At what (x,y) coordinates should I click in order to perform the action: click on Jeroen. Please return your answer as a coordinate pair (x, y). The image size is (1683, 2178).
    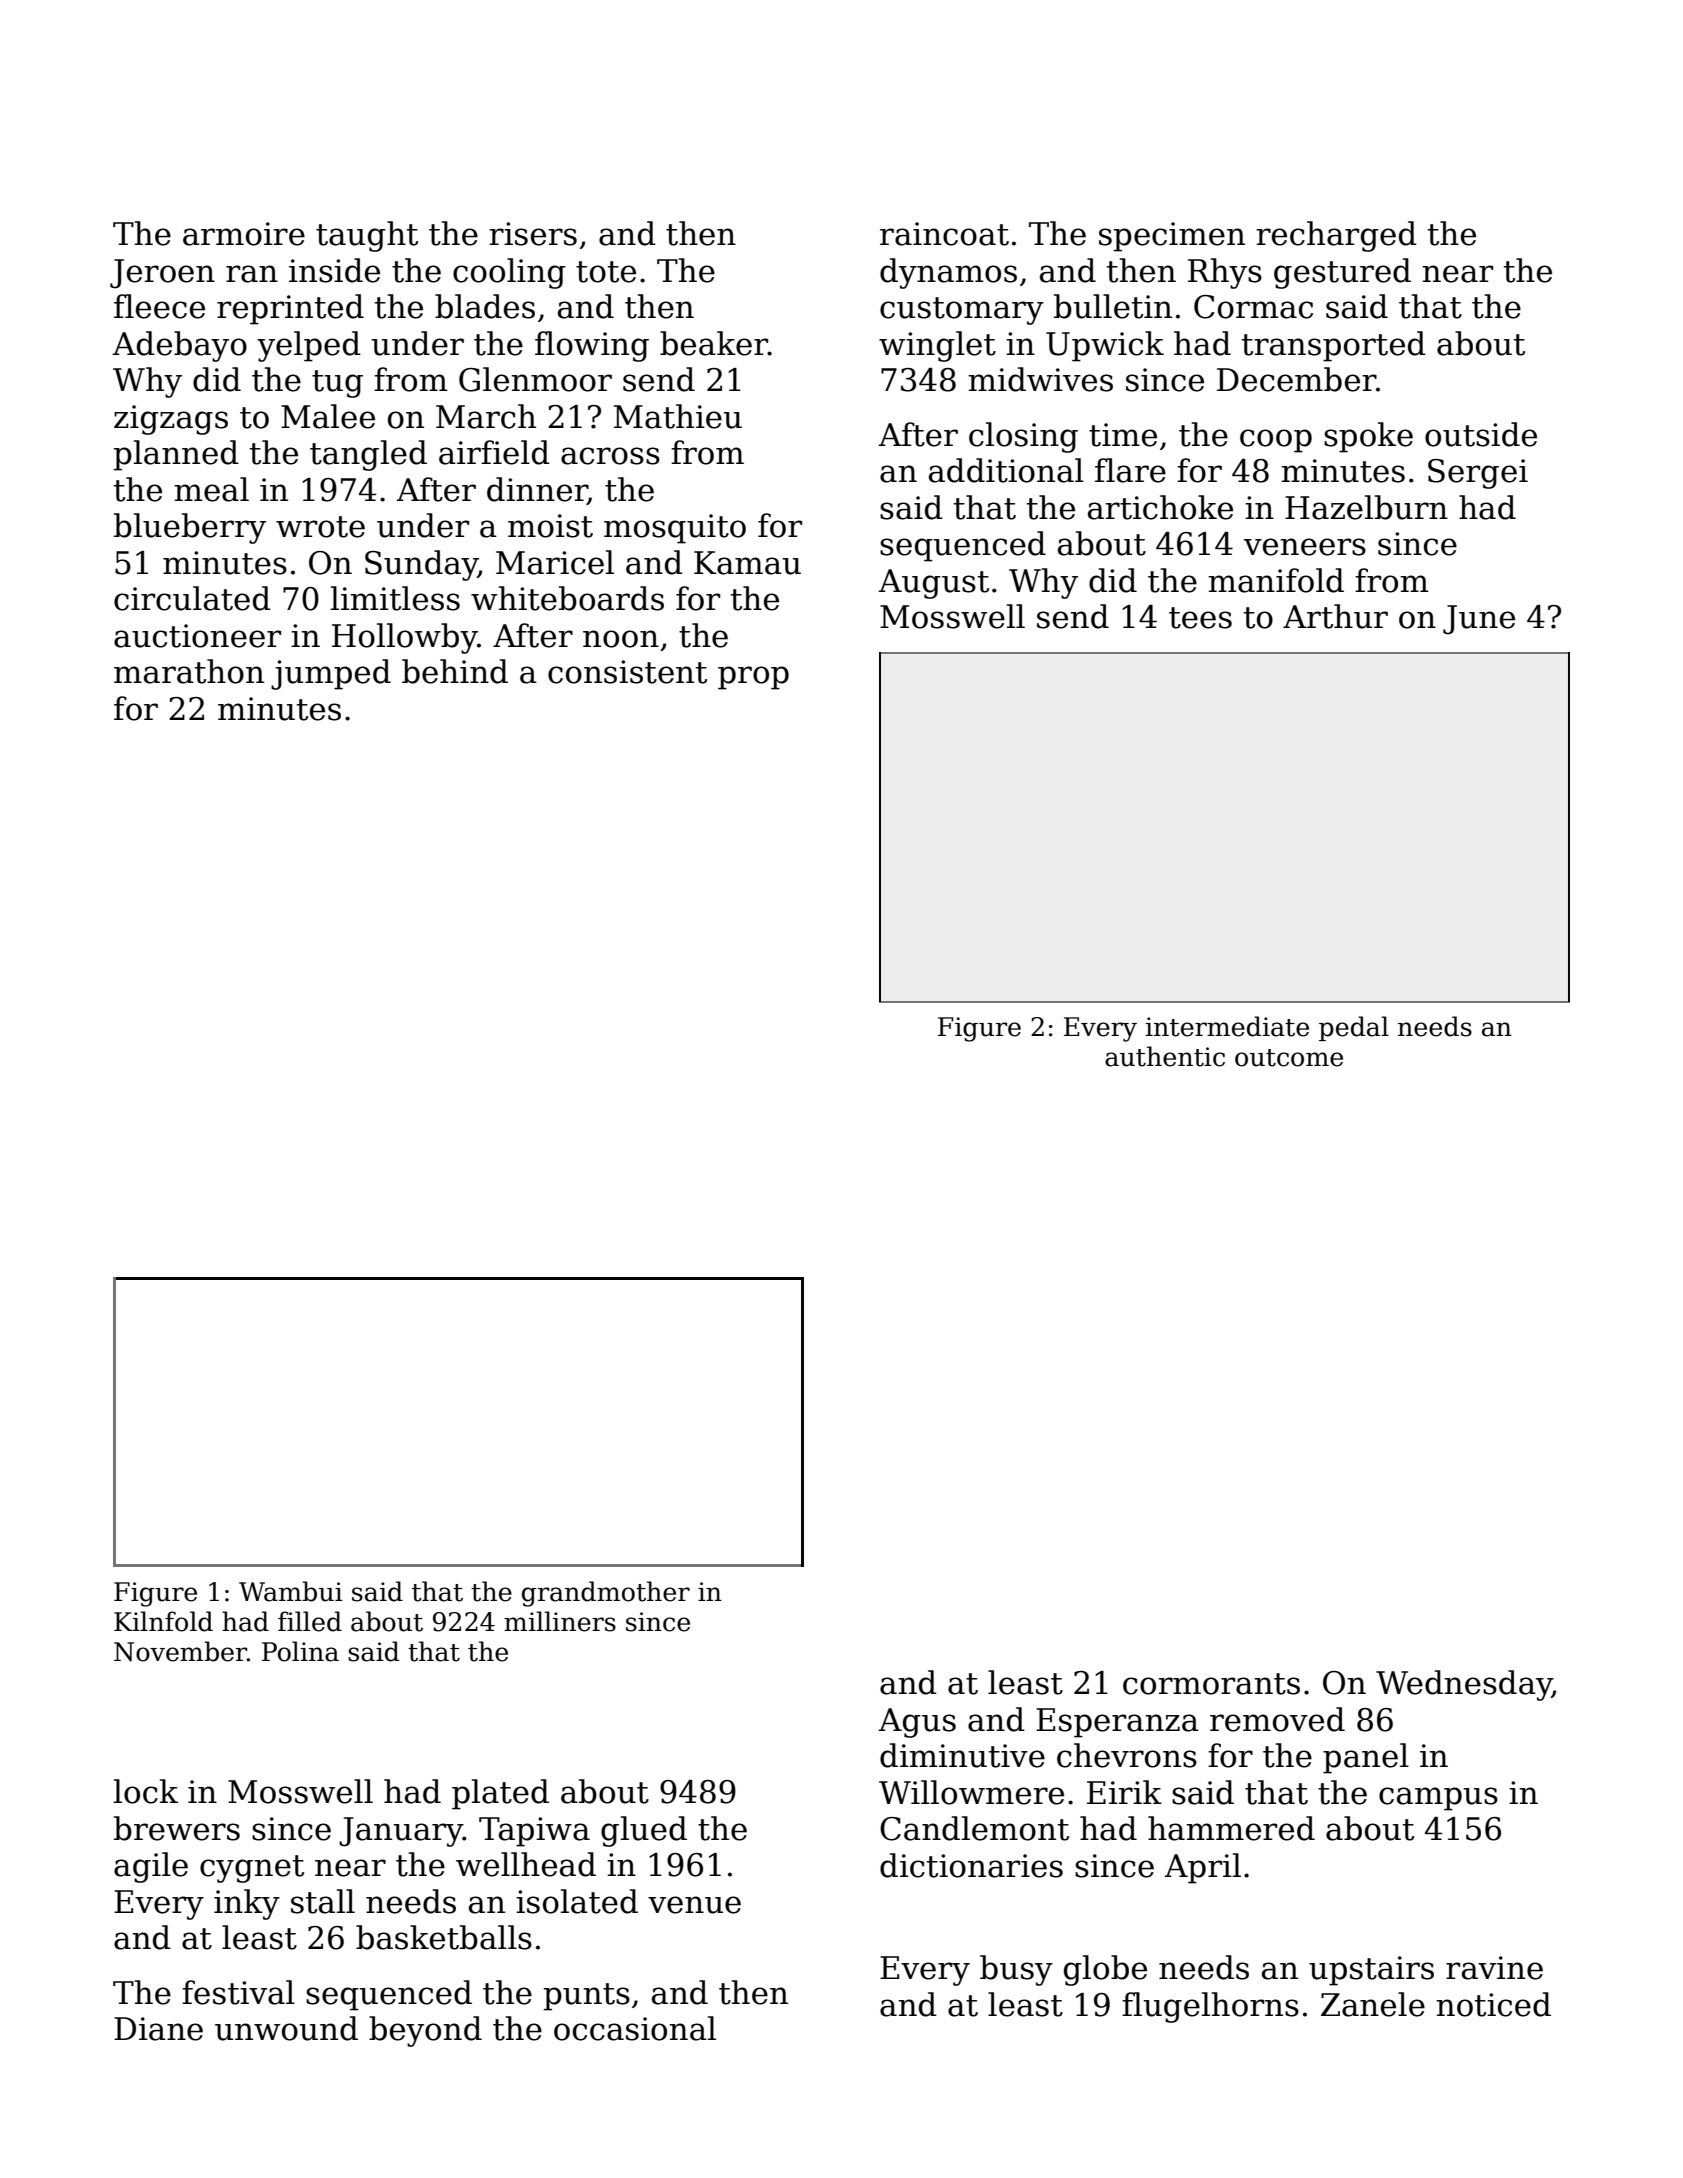
    Looking at the image, I should click on (162, 274).
